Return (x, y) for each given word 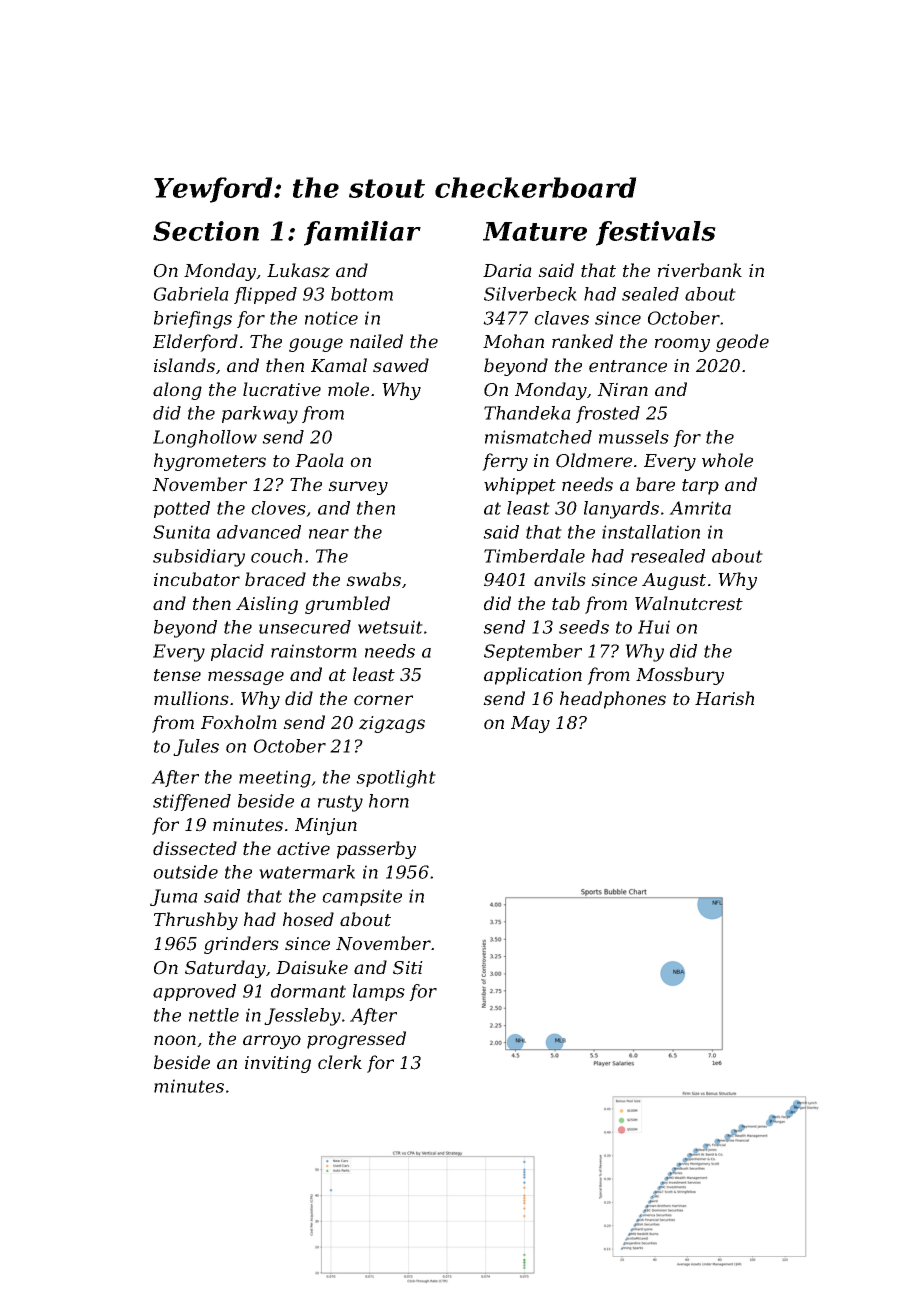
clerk (340, 1062)
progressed (356, 1040)
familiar (362, 233)
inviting (278, 1064)
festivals (656, 233)
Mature (535, 231)
